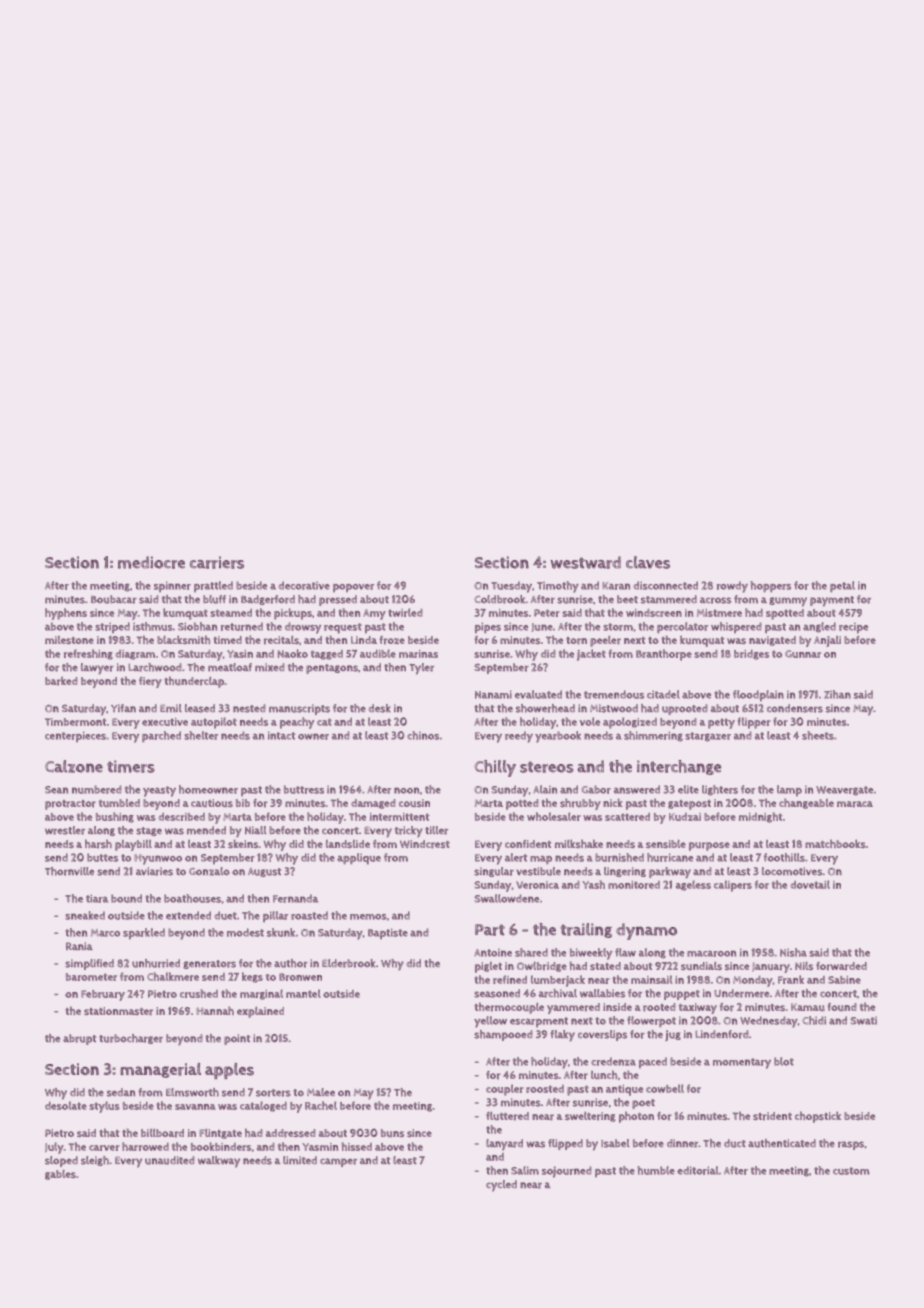 This page has width=924, height=1308. What do you see at coordinates (260, 1012) in the page?
I see `explained` at bounding box center [260, 1012].
